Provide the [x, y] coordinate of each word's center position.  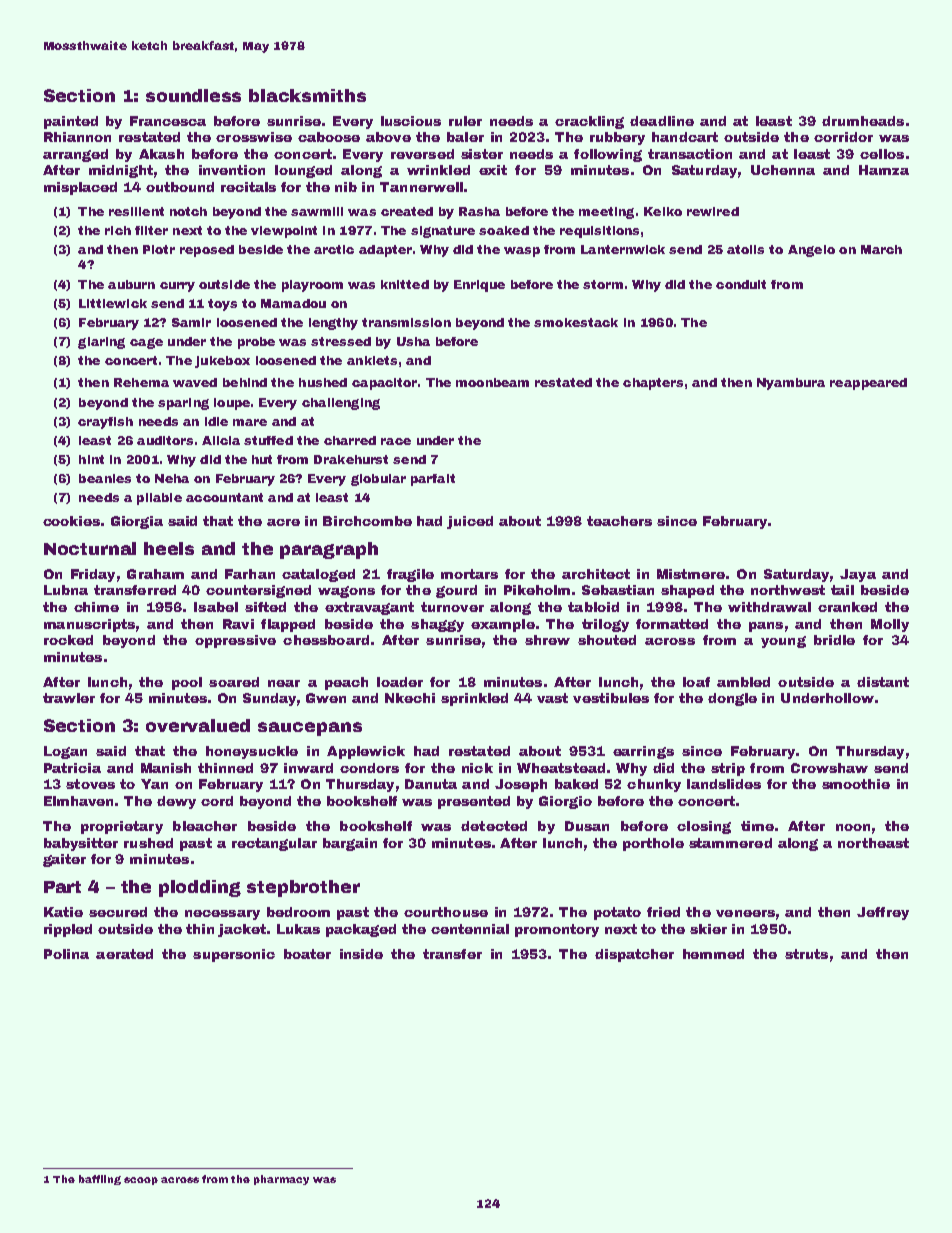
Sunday [269, 699]
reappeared [868, 384]
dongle [732, 699]
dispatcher [634, 955]
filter [151, 230]
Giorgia [137, 522]
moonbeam [492, 382]
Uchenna [783, 170]
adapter [385, 251]
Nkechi [410, 698]
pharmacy [281, 1180]
